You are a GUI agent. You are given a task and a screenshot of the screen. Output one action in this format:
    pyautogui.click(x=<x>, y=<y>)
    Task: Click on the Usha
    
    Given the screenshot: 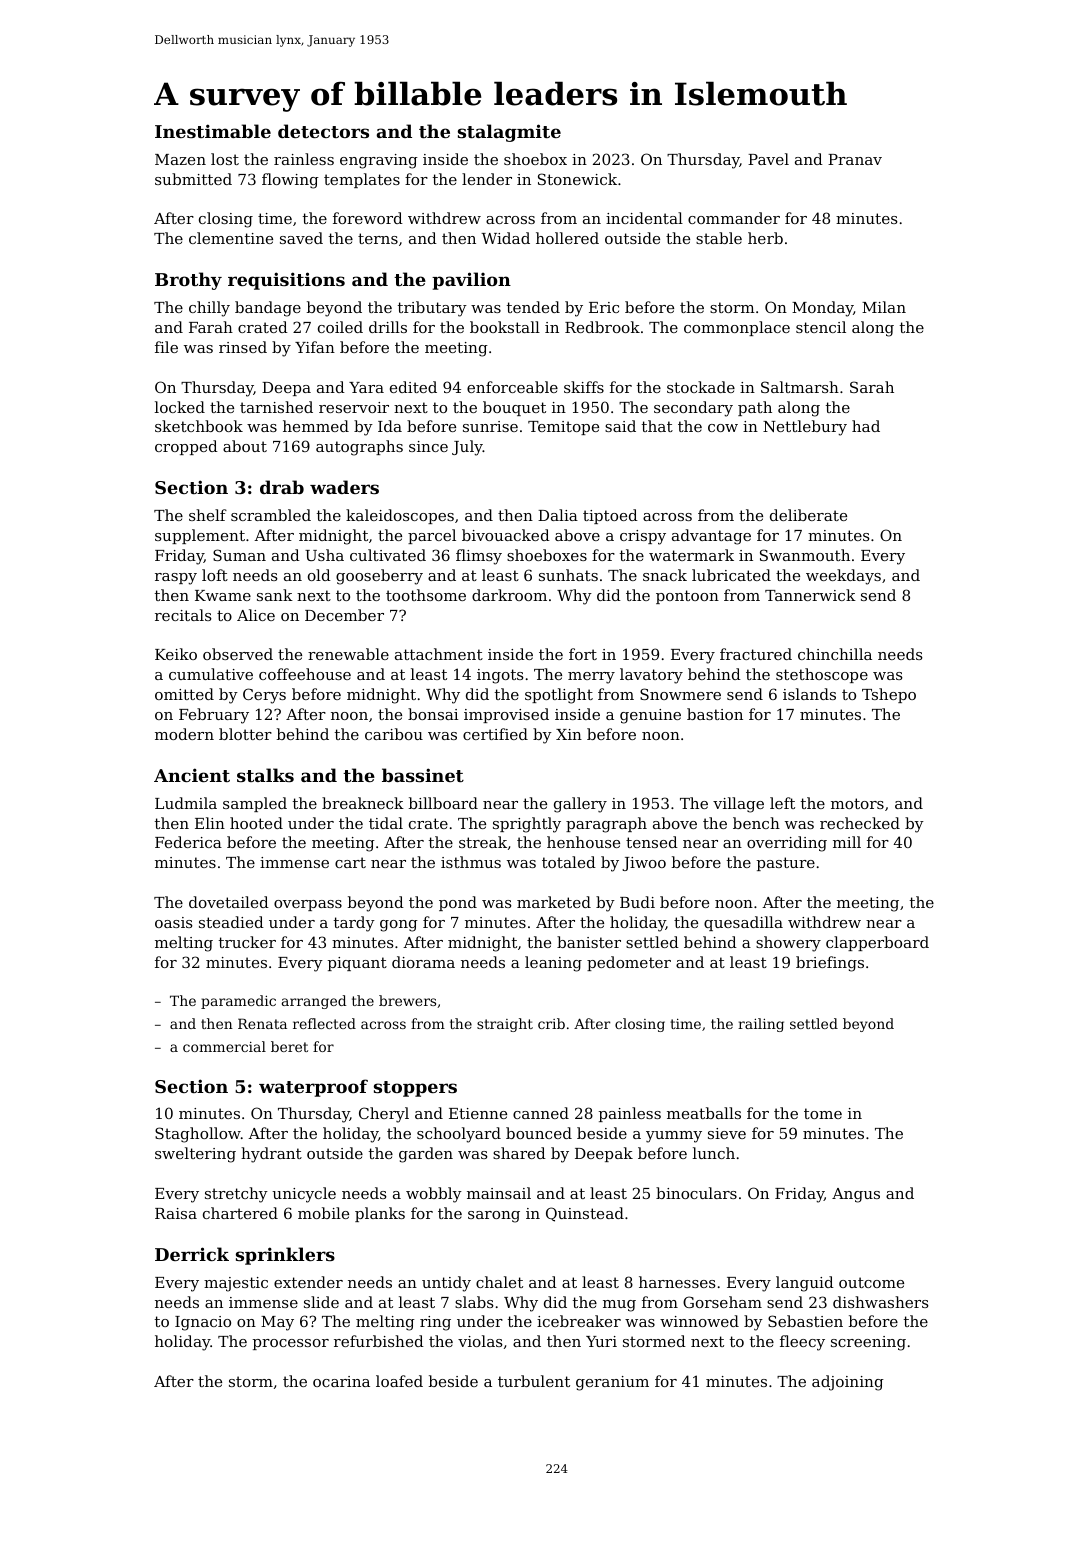 What is the action you would take?
    pyautogui.click(x=324, y=555)
